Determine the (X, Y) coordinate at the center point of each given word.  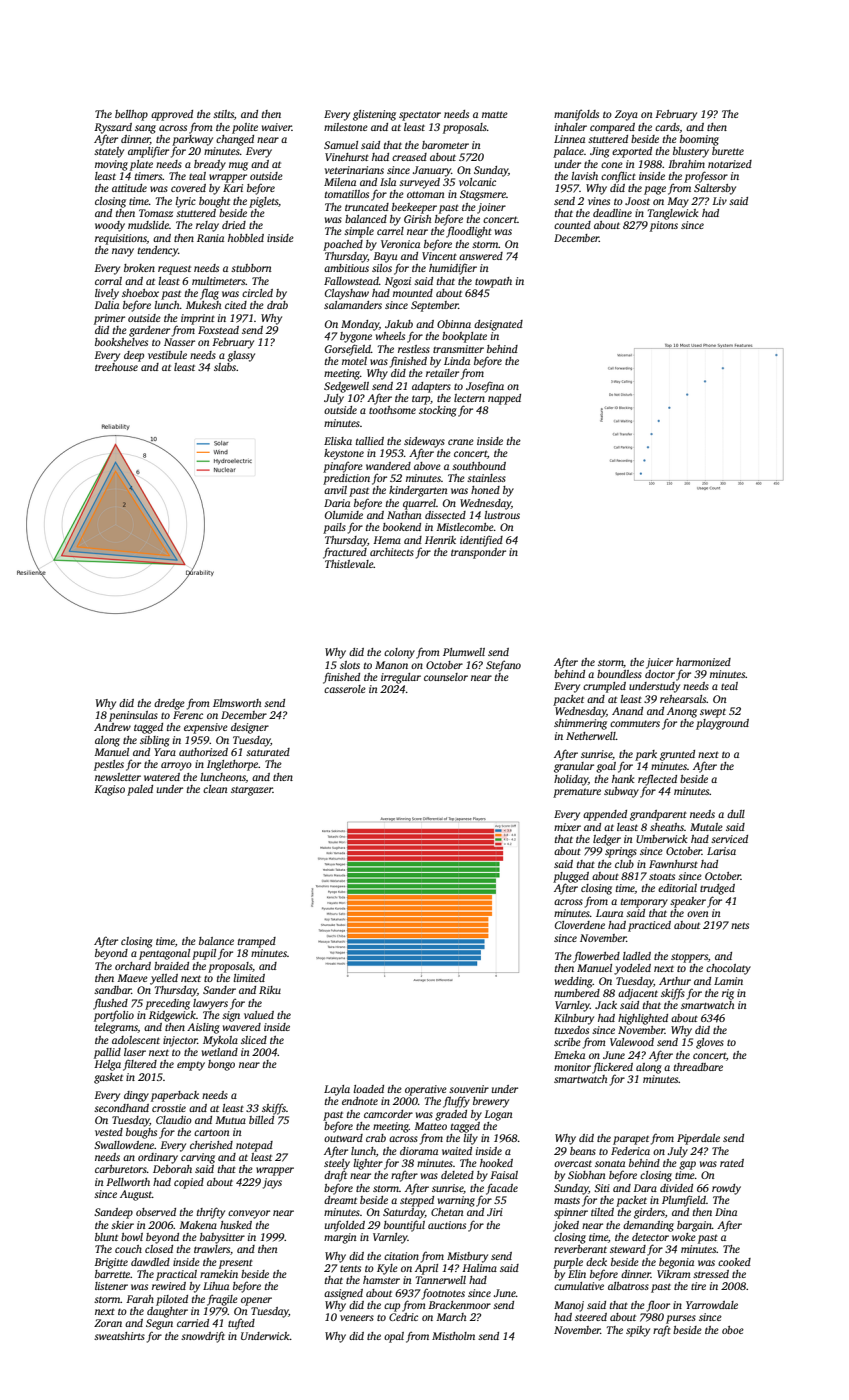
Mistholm (453, 1336)
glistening (374, 115)
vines (599, 201)
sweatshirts (119, 1336)
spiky (638, 1331)
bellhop (131, 115)
